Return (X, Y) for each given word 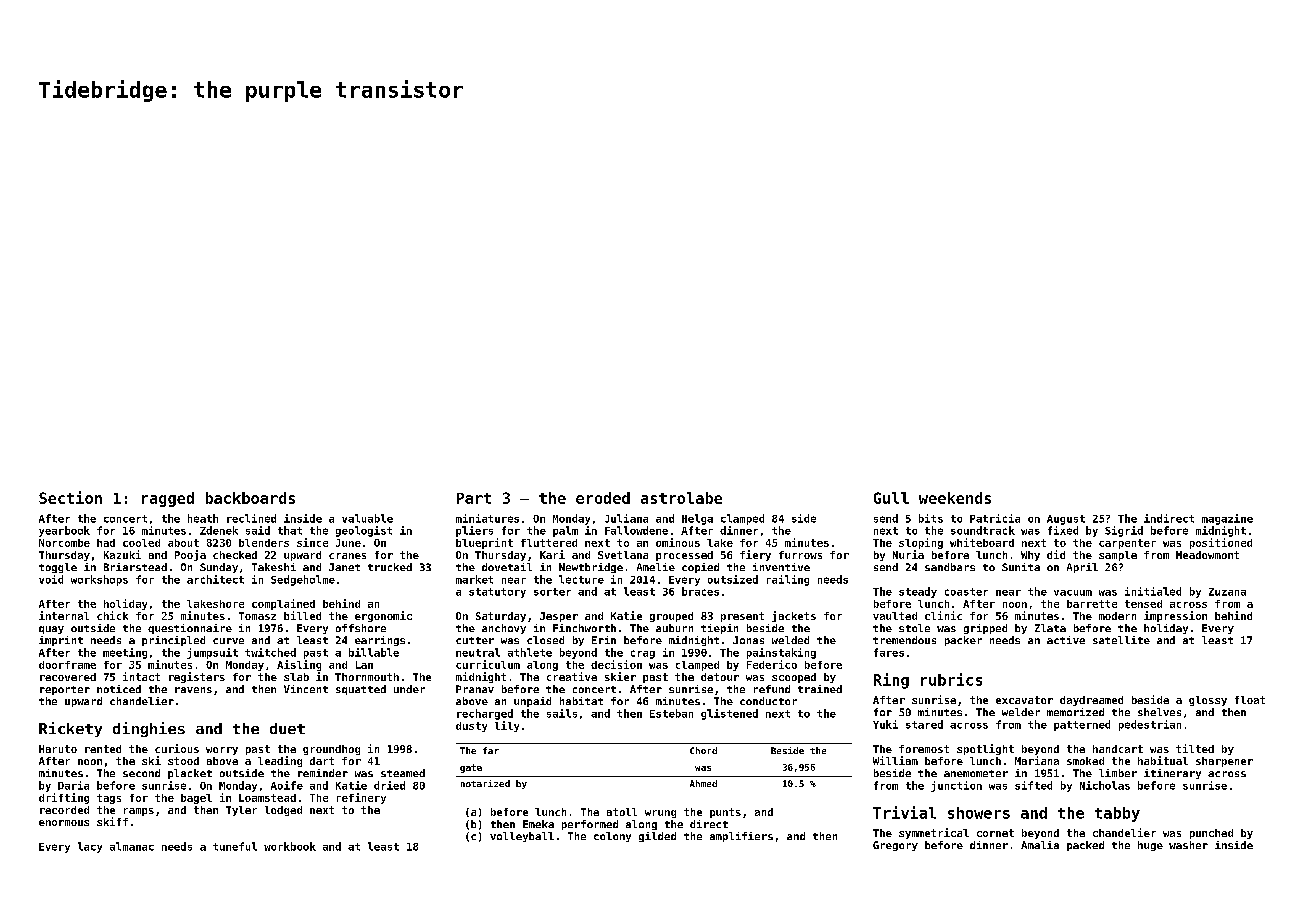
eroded (603, 498)
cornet (995, 833)
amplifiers (741, 837)
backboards (250, 498)
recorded (64, 810)
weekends (955, 498)
